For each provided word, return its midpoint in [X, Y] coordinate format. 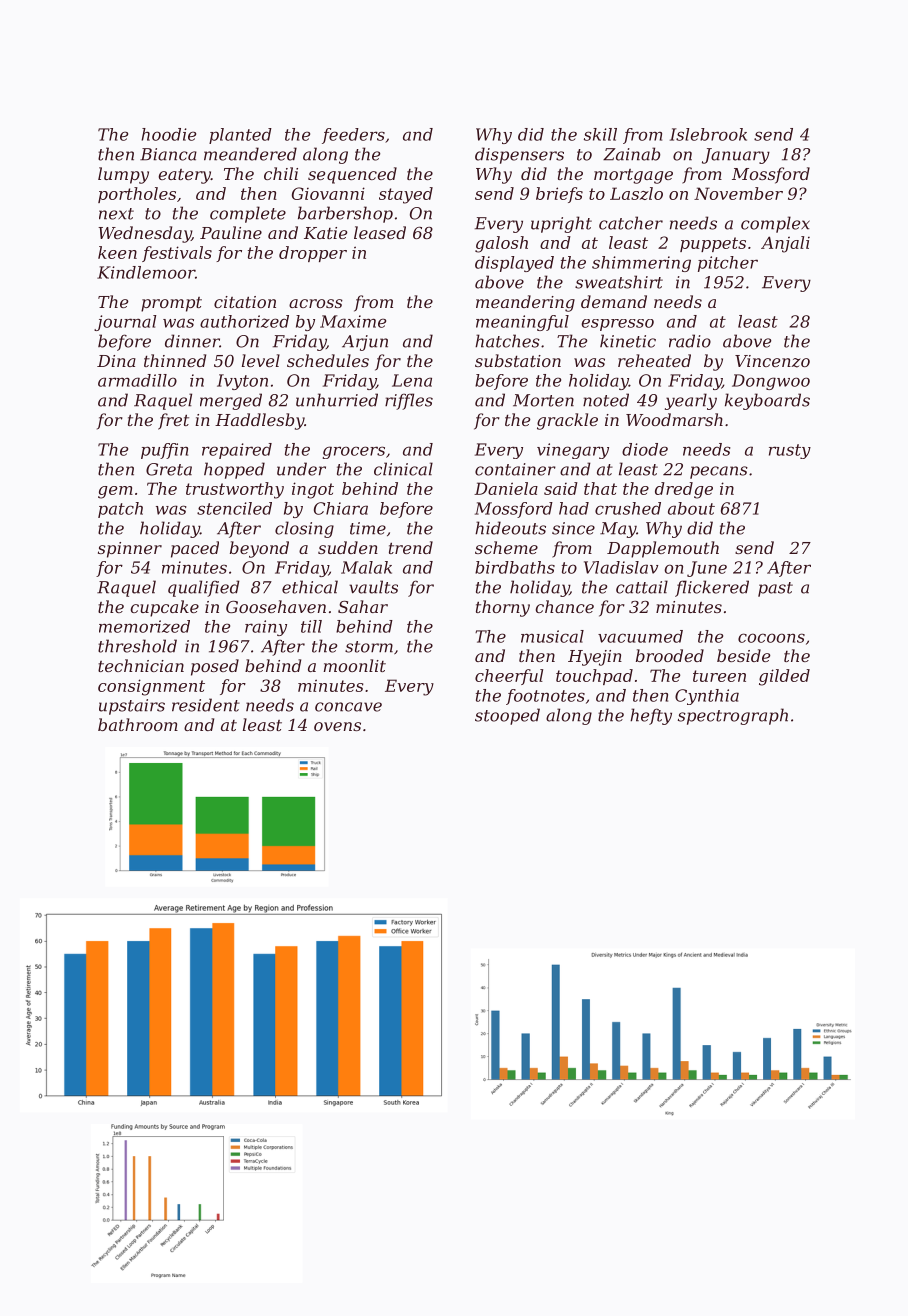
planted [240, 136]
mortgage [633, 176]
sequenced [352, 175]
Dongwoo [771, 382]
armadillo [137, 380]
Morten [543, 400]
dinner [192, 341]
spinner [130, 550]
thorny [503, 608]
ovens [337, 726]
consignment [151, 687]
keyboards [767, 401]
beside [744, 655]
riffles [409, 401]
